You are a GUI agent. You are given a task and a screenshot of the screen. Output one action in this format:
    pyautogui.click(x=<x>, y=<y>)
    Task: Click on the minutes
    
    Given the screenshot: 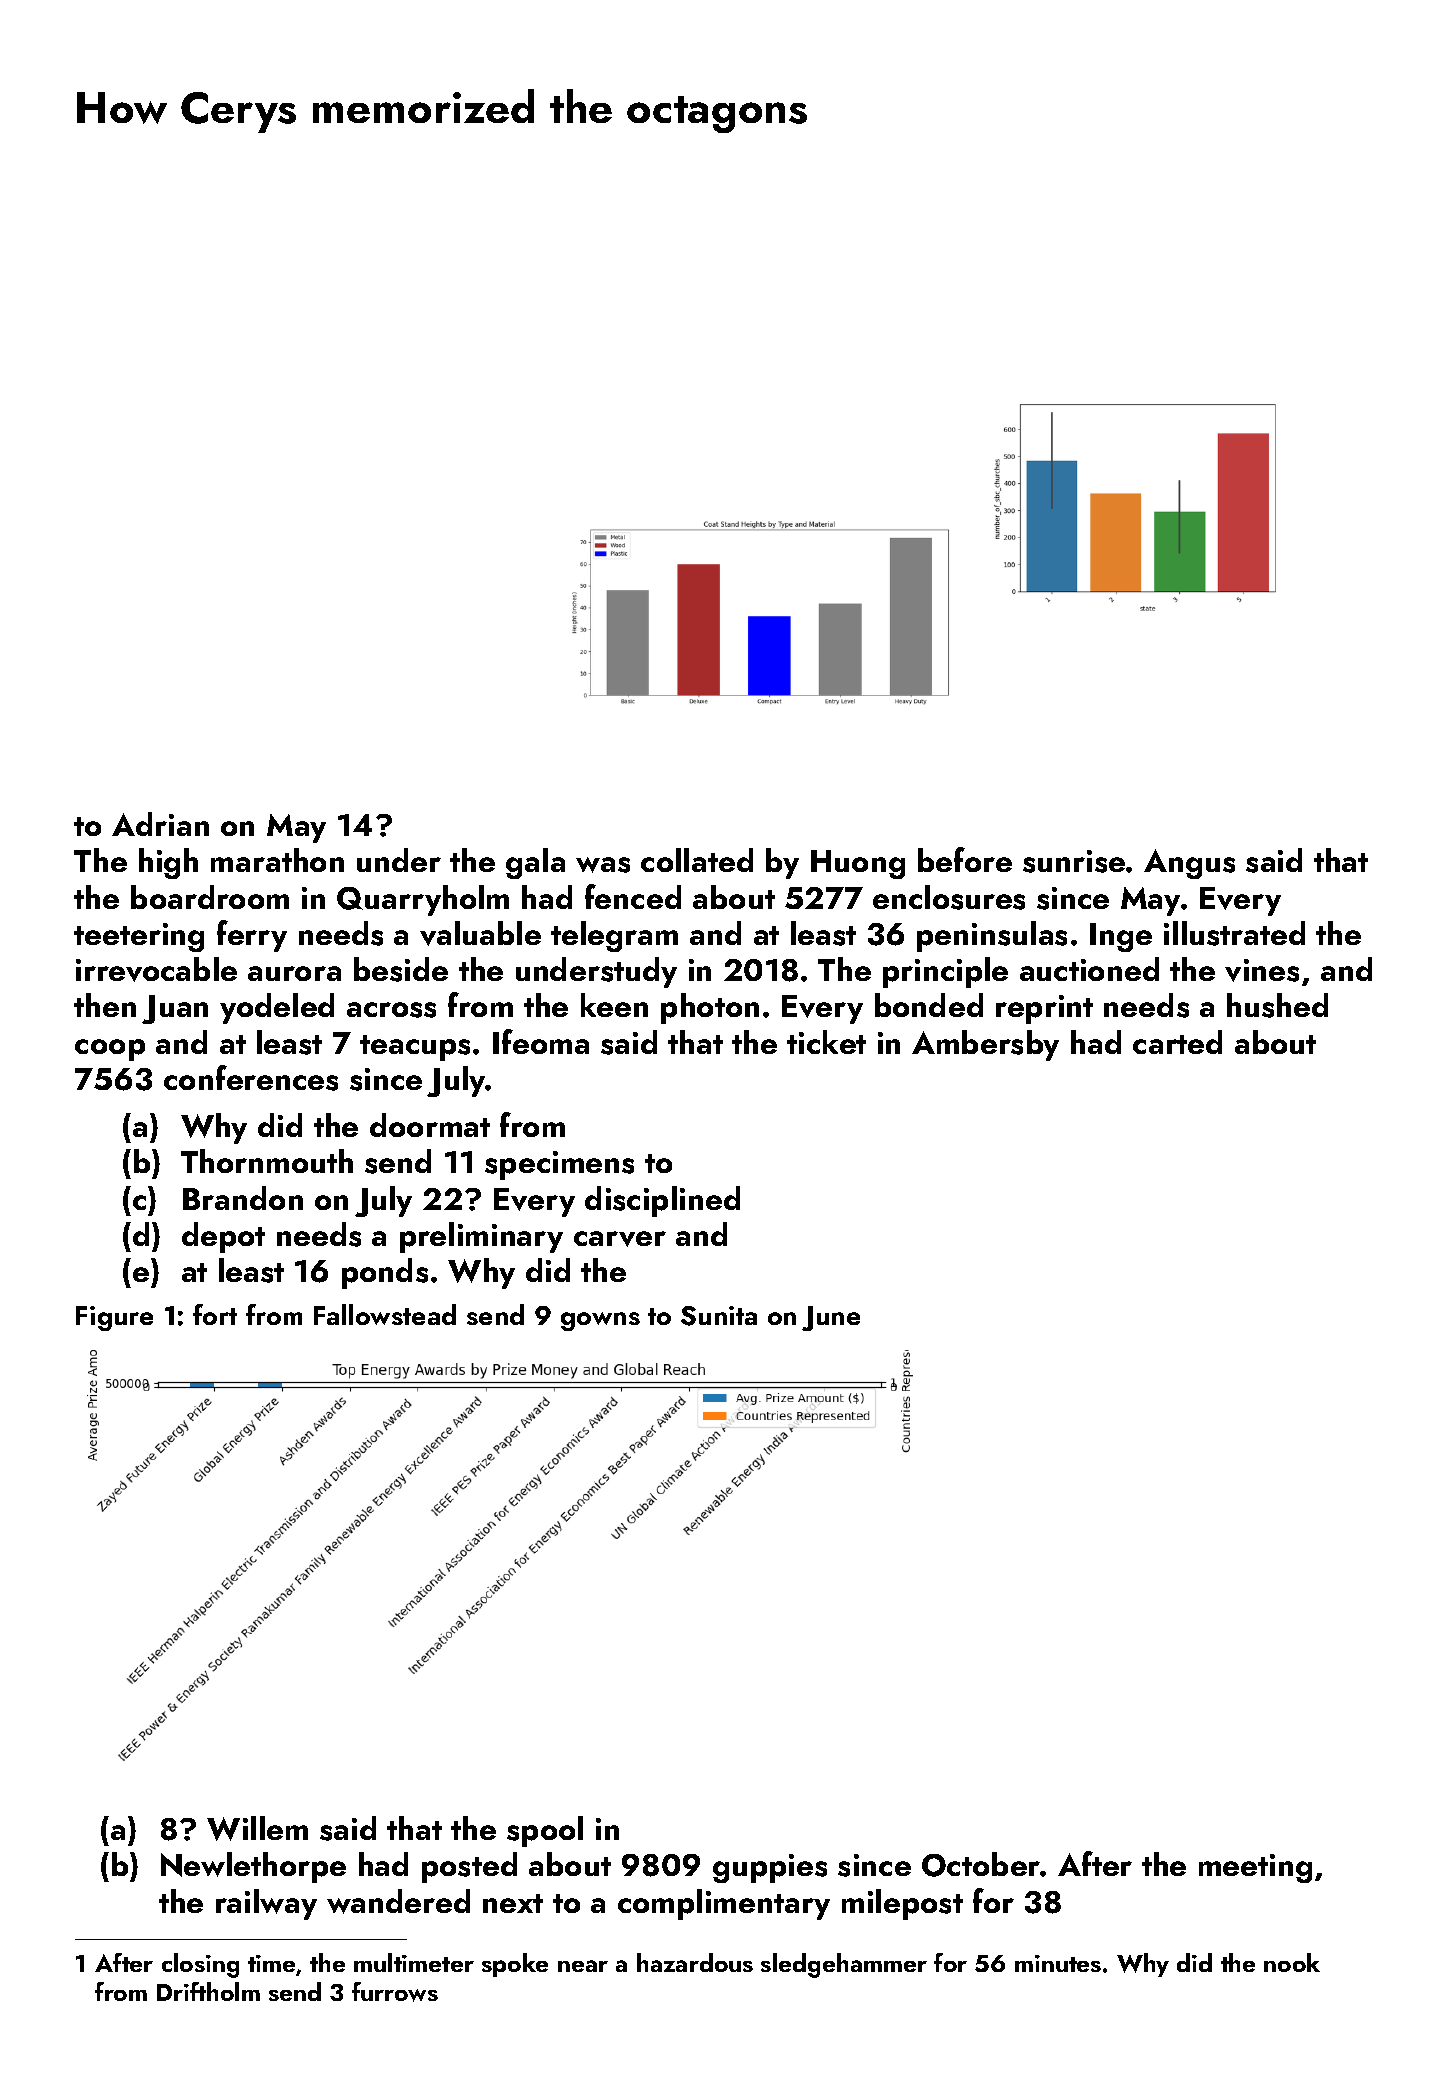 What is the action you would take?
    pyautogui.click(x=1058, y=1963)
